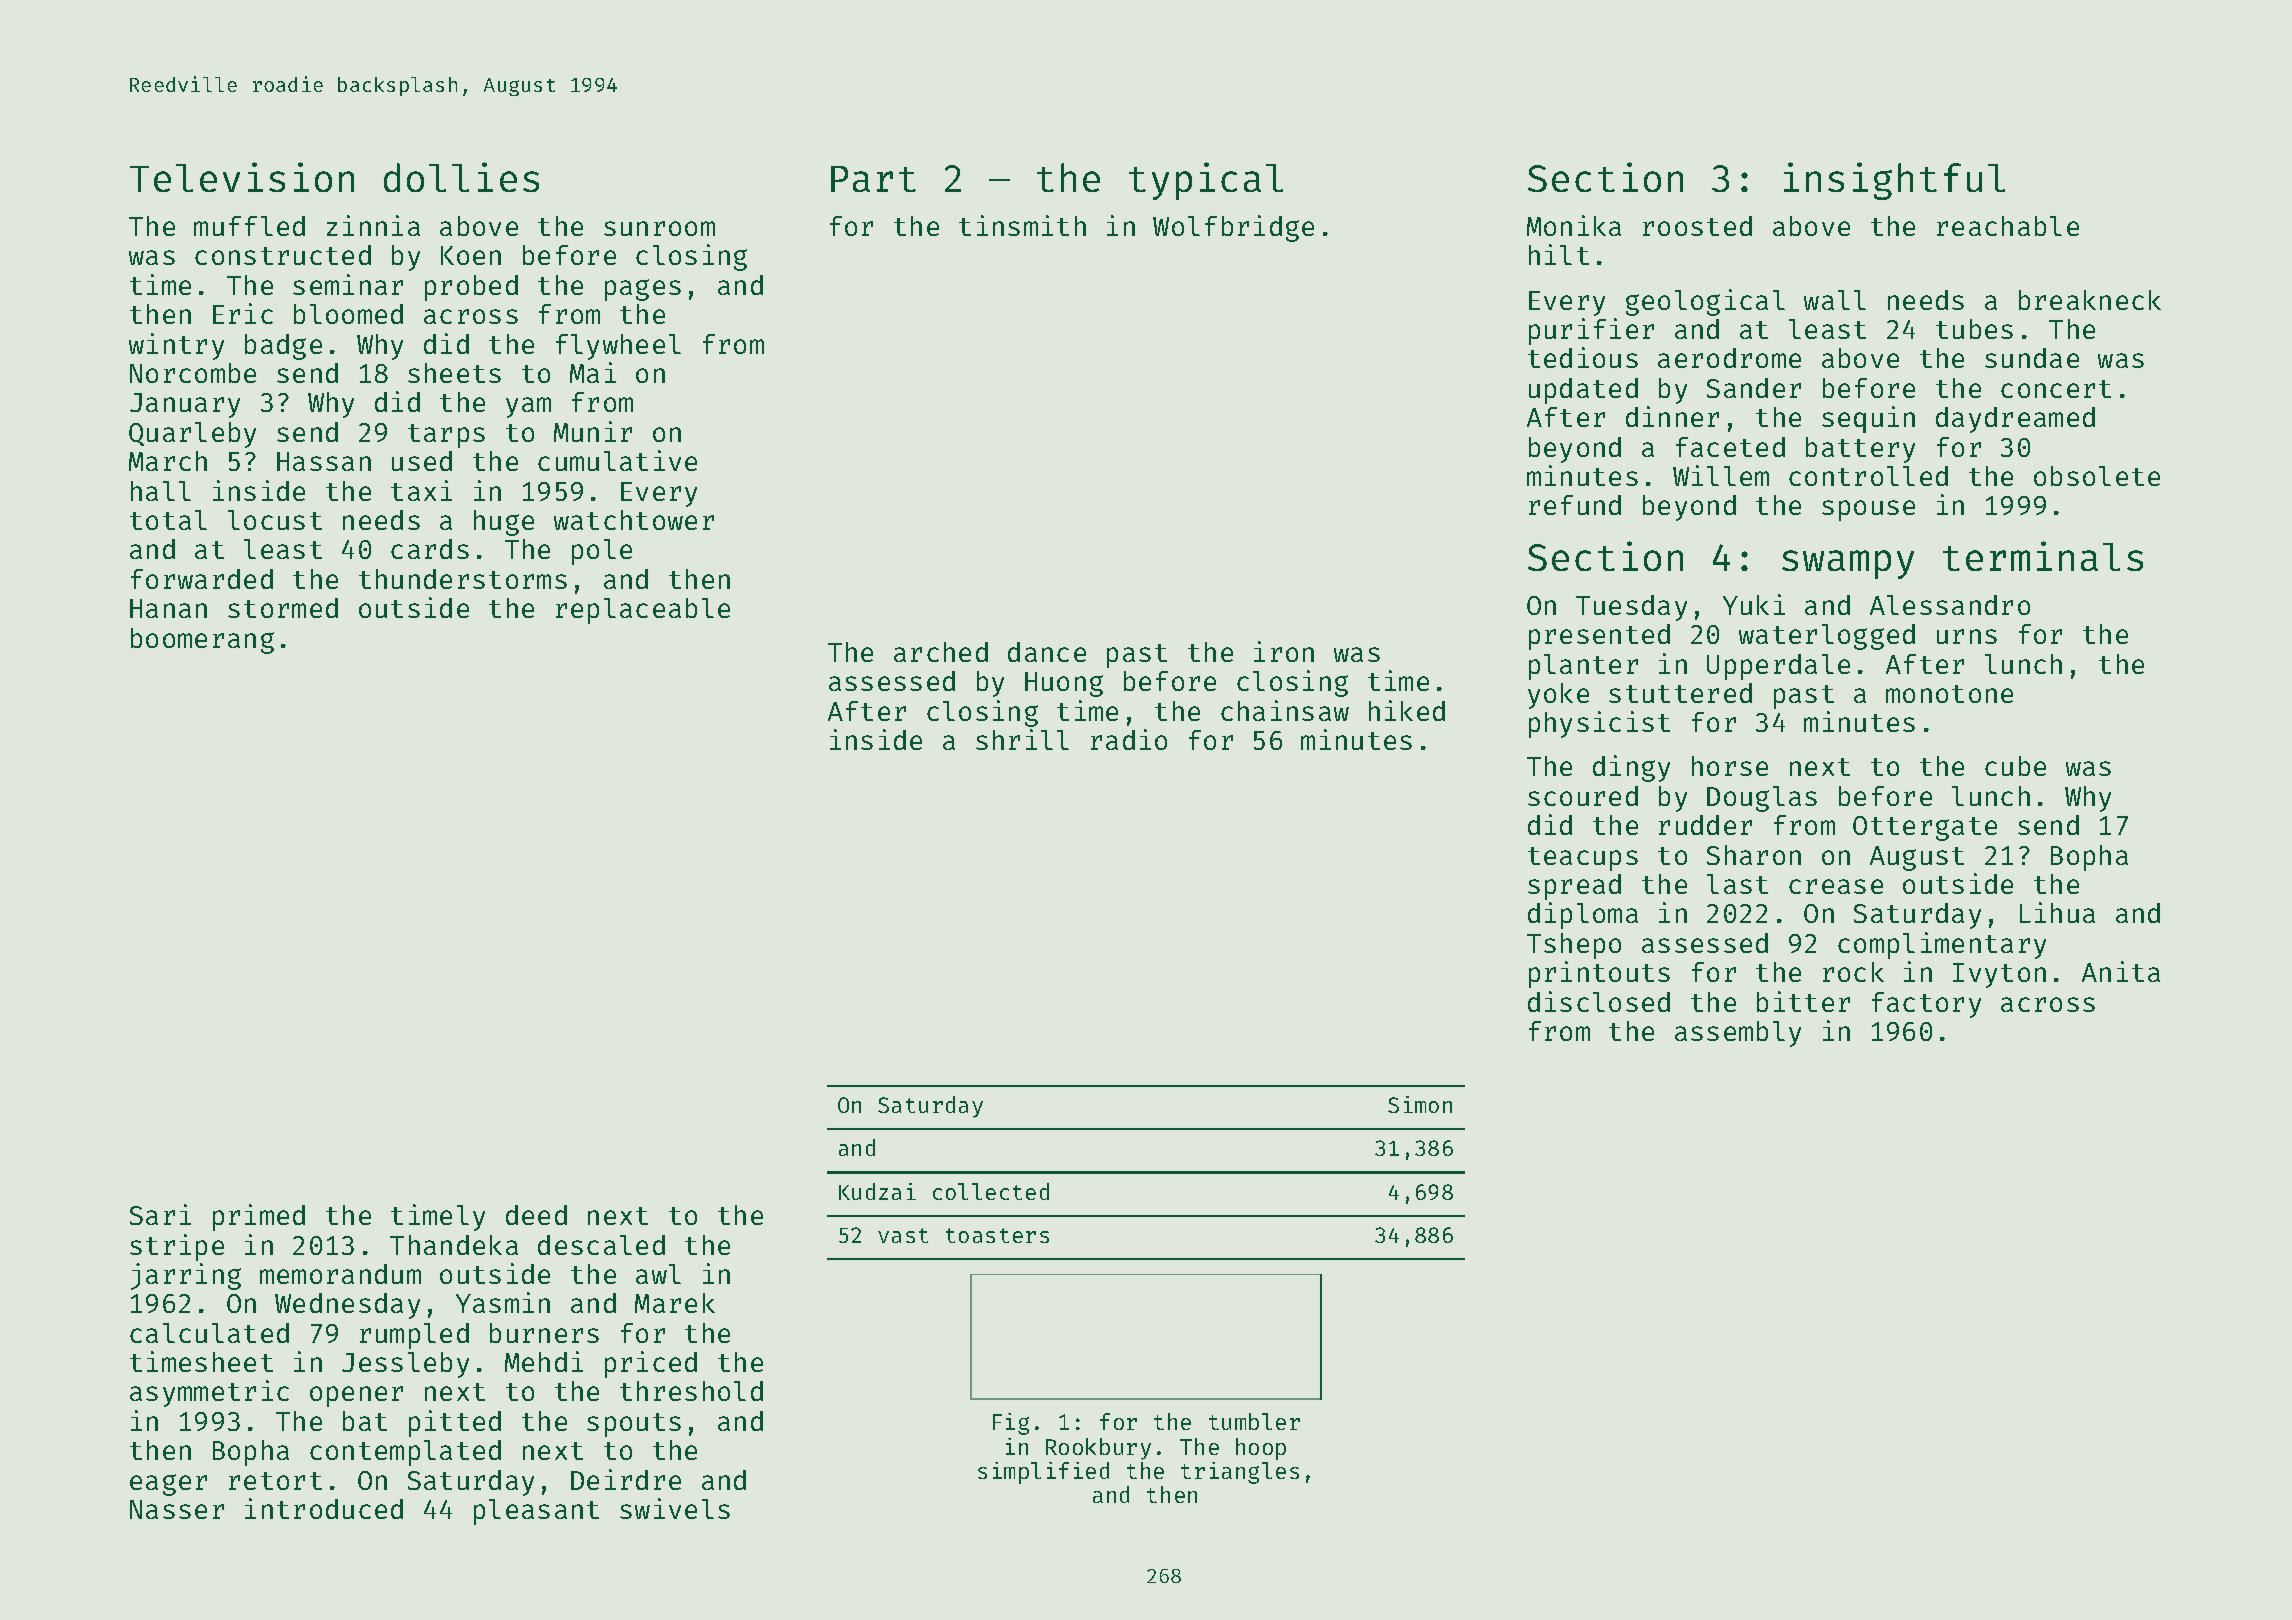 The height and width of the page is (1620, 2292). What do you see at coordinates (177, 1509) in the page?
I see `Nasser` at bounding box center [177, 1509].
